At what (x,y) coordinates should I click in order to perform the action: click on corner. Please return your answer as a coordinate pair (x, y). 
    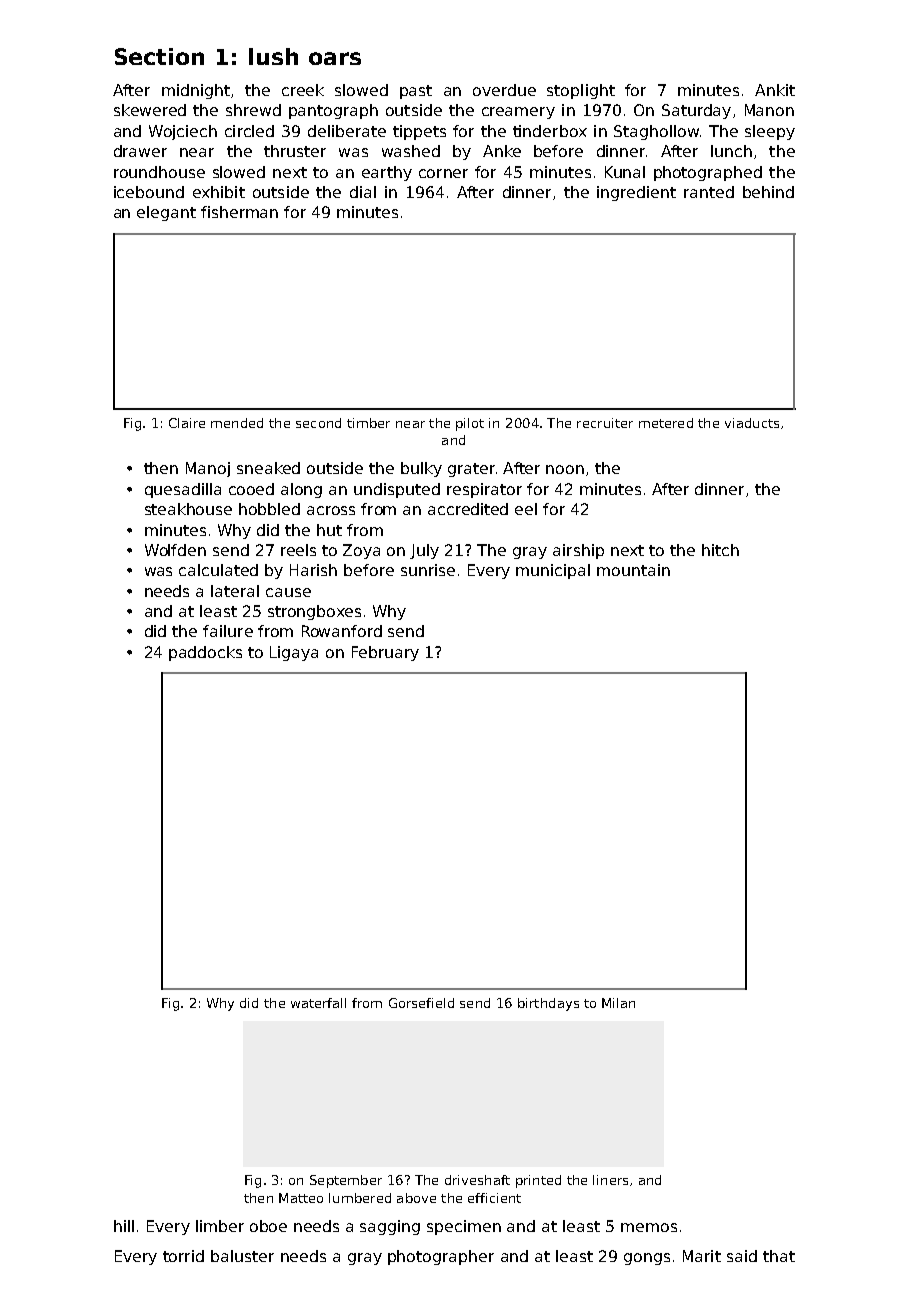
    Looking at the image, I should click on (443, 173).
